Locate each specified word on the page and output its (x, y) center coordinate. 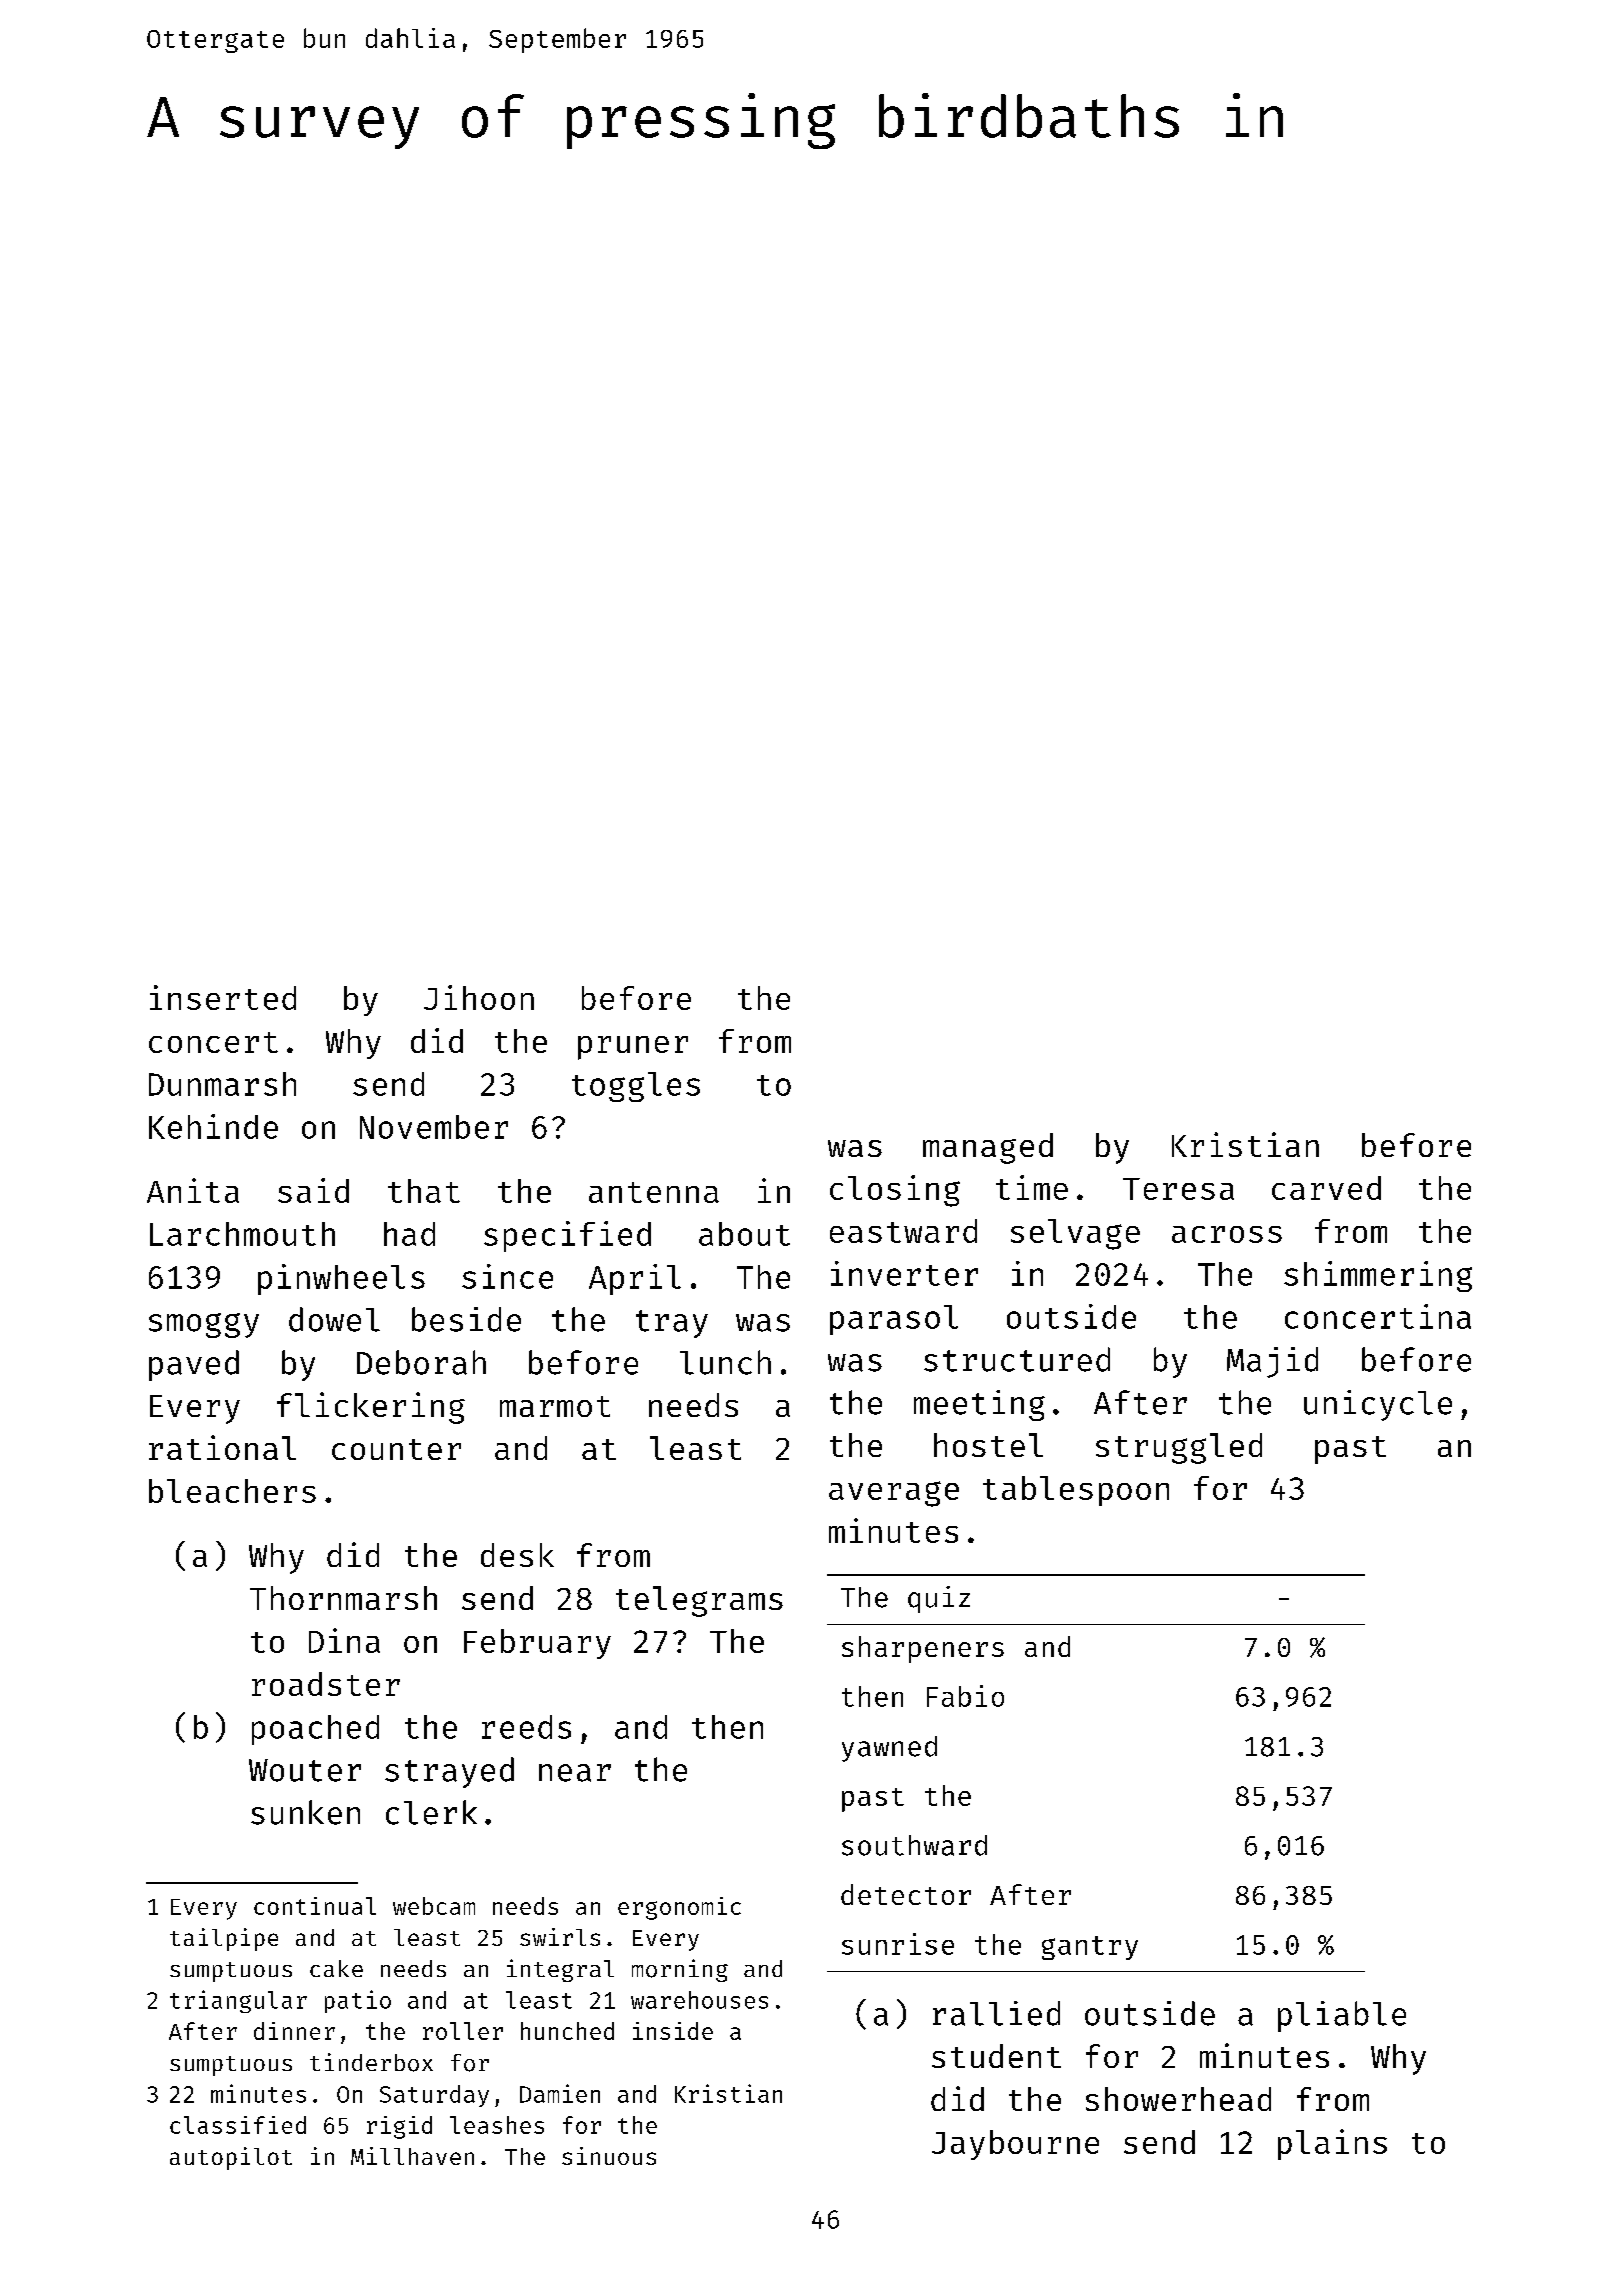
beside (466, 1319)
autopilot (231, 2158)
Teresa (1178, 1189)
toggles (636, 1087)
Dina (344, 1640)
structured (1017, 1359)
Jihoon (479, 997)
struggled (1179, 1448)
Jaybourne (1015, 2145)
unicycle (1378, 1405)
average (894, 1494)
